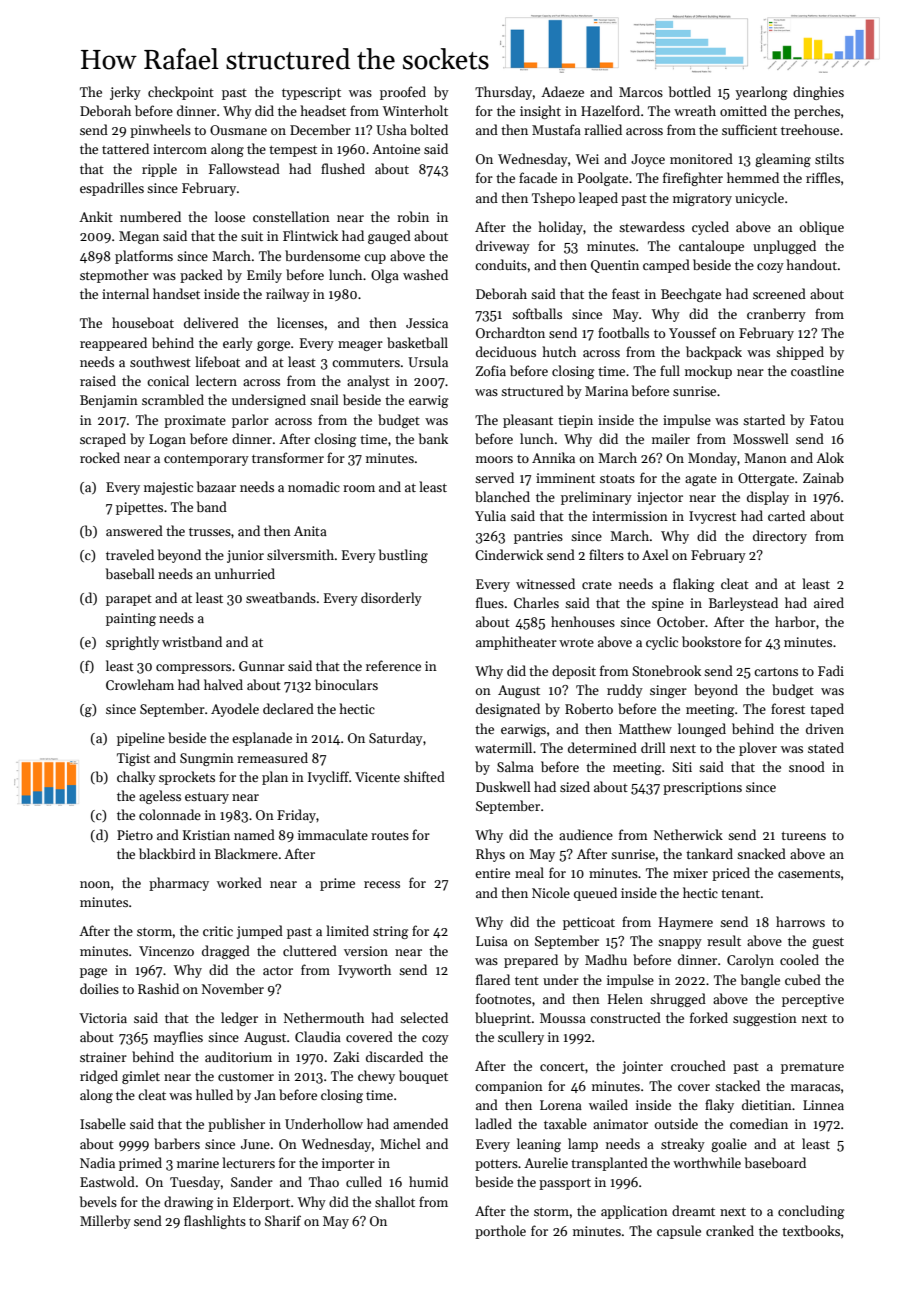 The width and height of the screenshot is (924, 1308). What do you see at coordinates (393, 665) in the screenshot?
I see `reference` at bounding box center [393, 665].
